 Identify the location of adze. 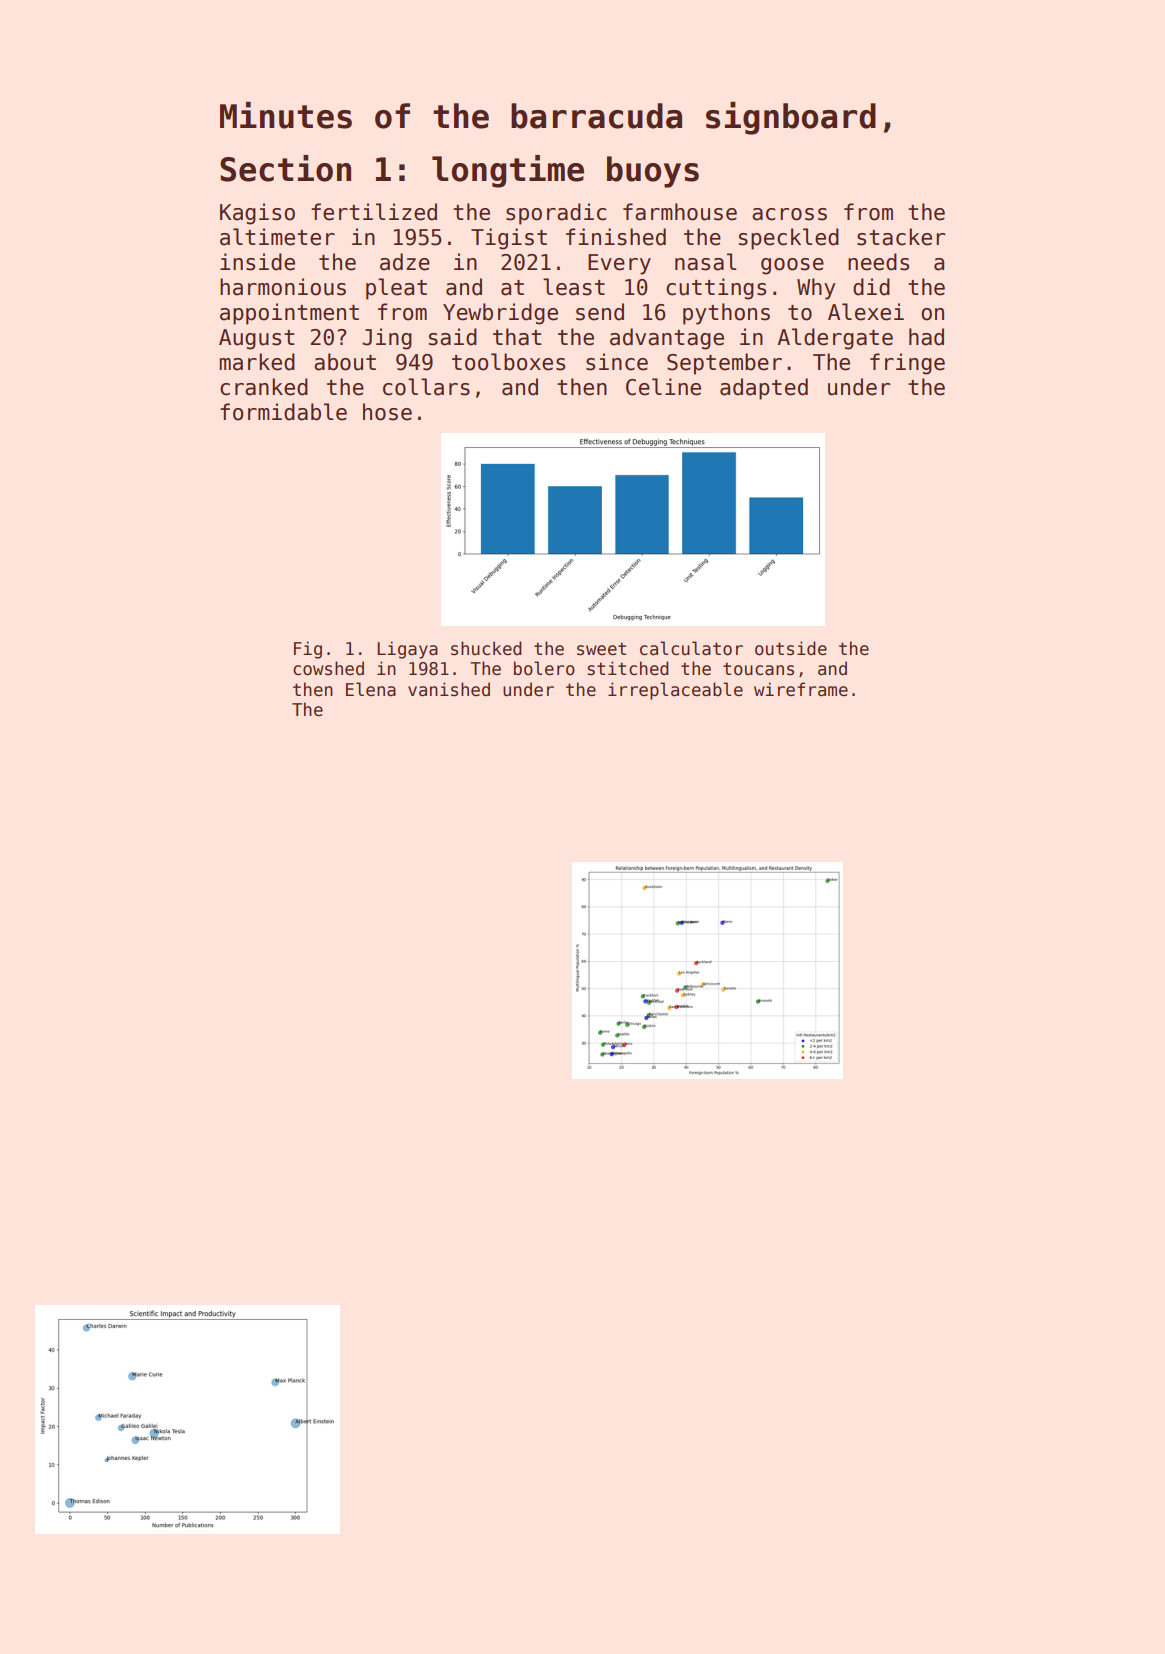
(405, 262).
